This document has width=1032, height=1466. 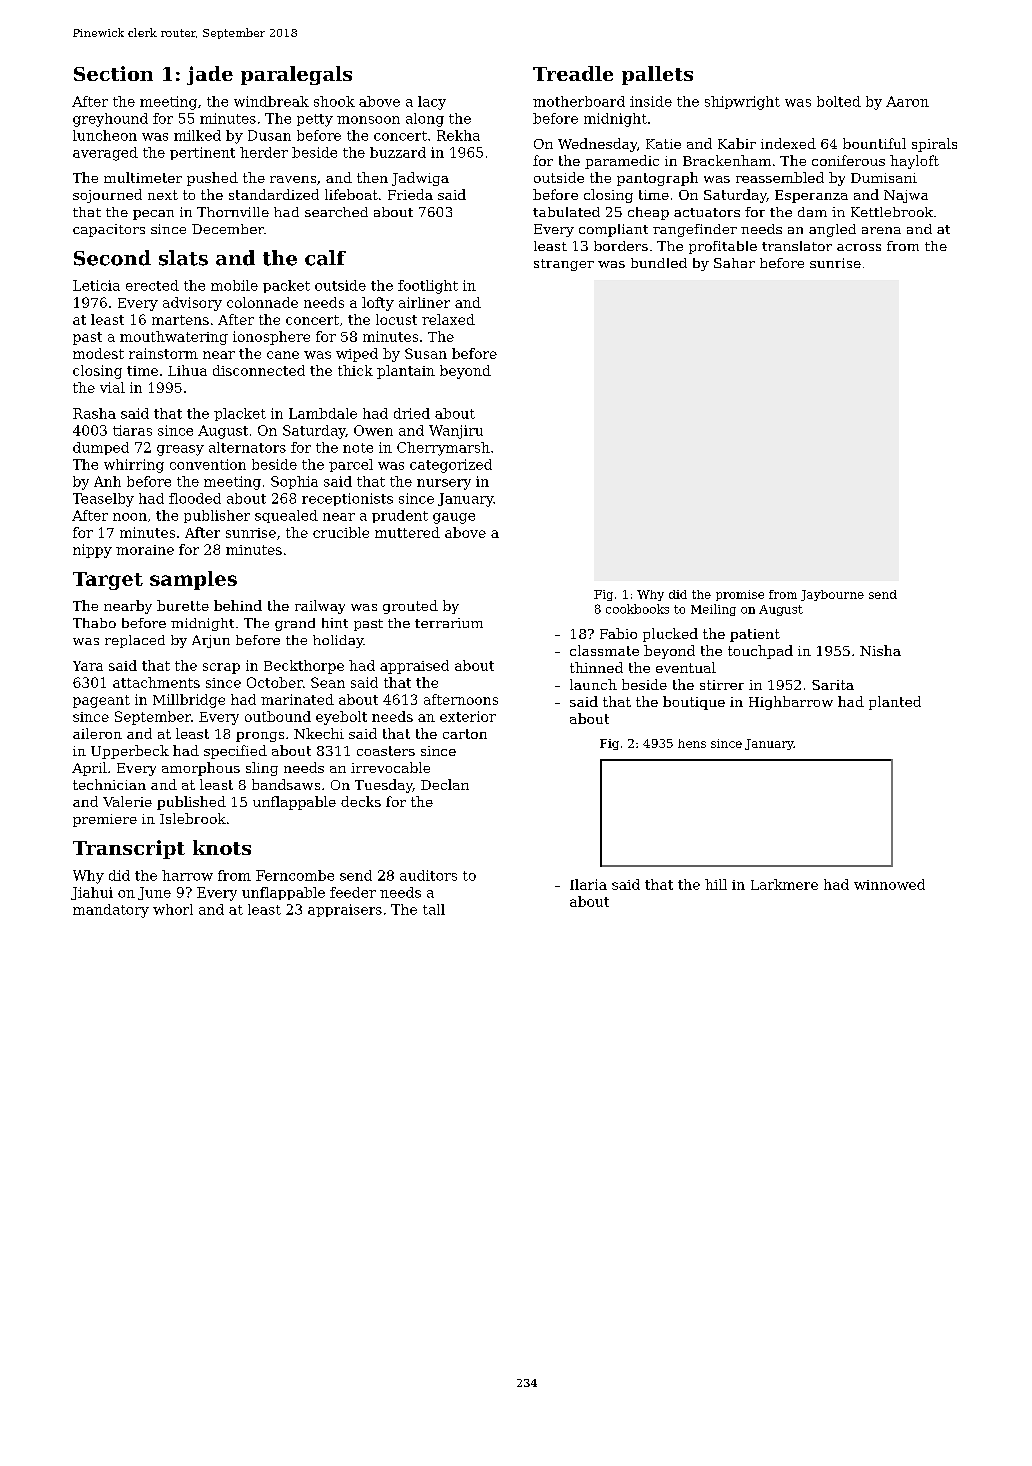 What do you see at coordinates (353, 892) in the document?
I see `feeder` at bounding box center [353, 892].
